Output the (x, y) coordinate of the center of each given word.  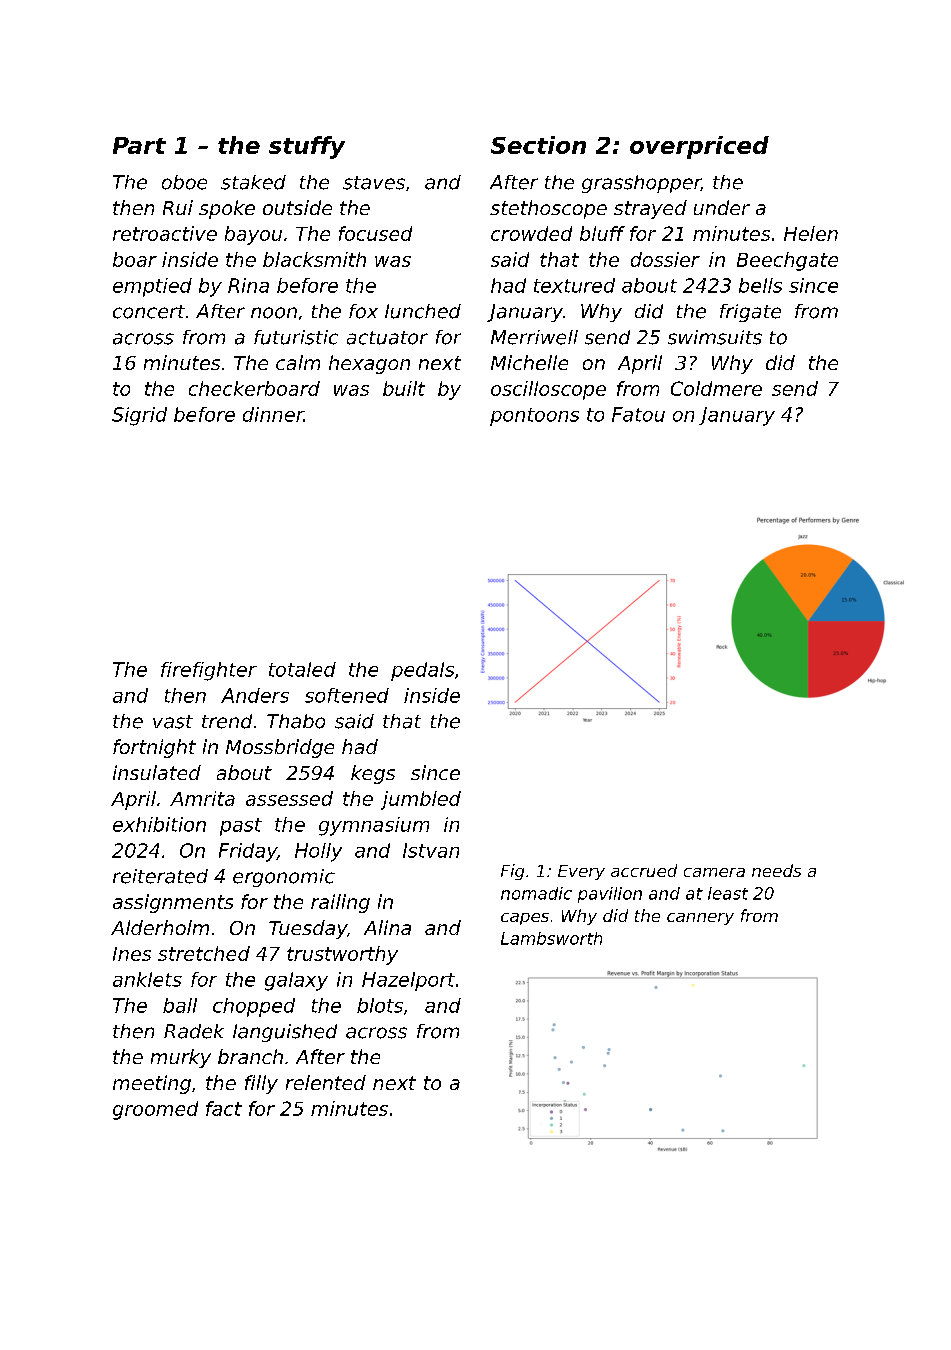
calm (298, 362)
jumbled (421, 800)
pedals (422, 671)
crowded (531, 233)
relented (326, 1082)
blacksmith (314, 259)
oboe (184, 182)
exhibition (159, 824)
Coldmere (716, 388)
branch (250, 1056)
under (722, 207)
